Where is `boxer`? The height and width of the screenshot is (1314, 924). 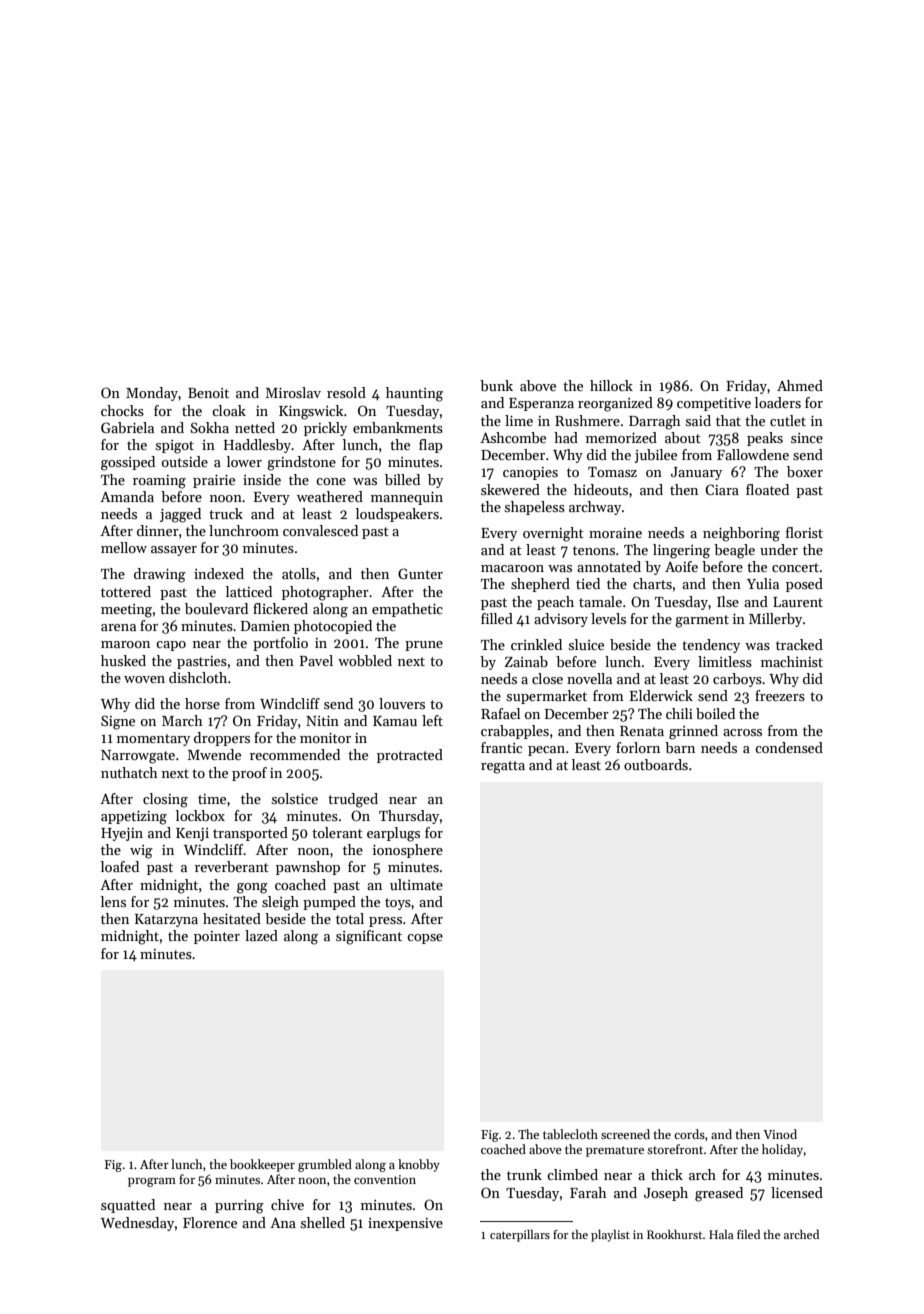
boxer is located at coordinates (805, 471).
